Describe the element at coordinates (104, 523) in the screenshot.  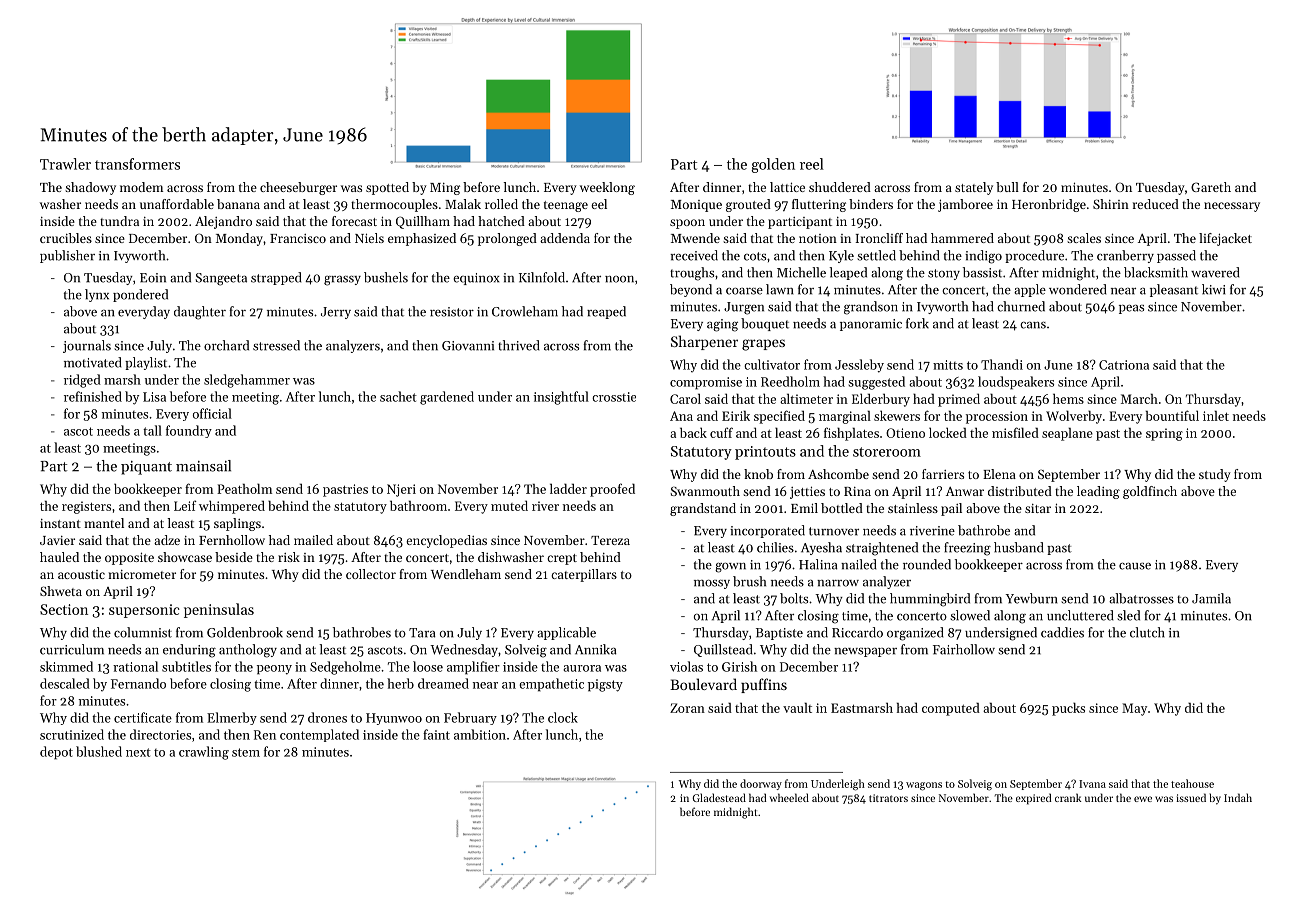
I see `mantel` at that location.
